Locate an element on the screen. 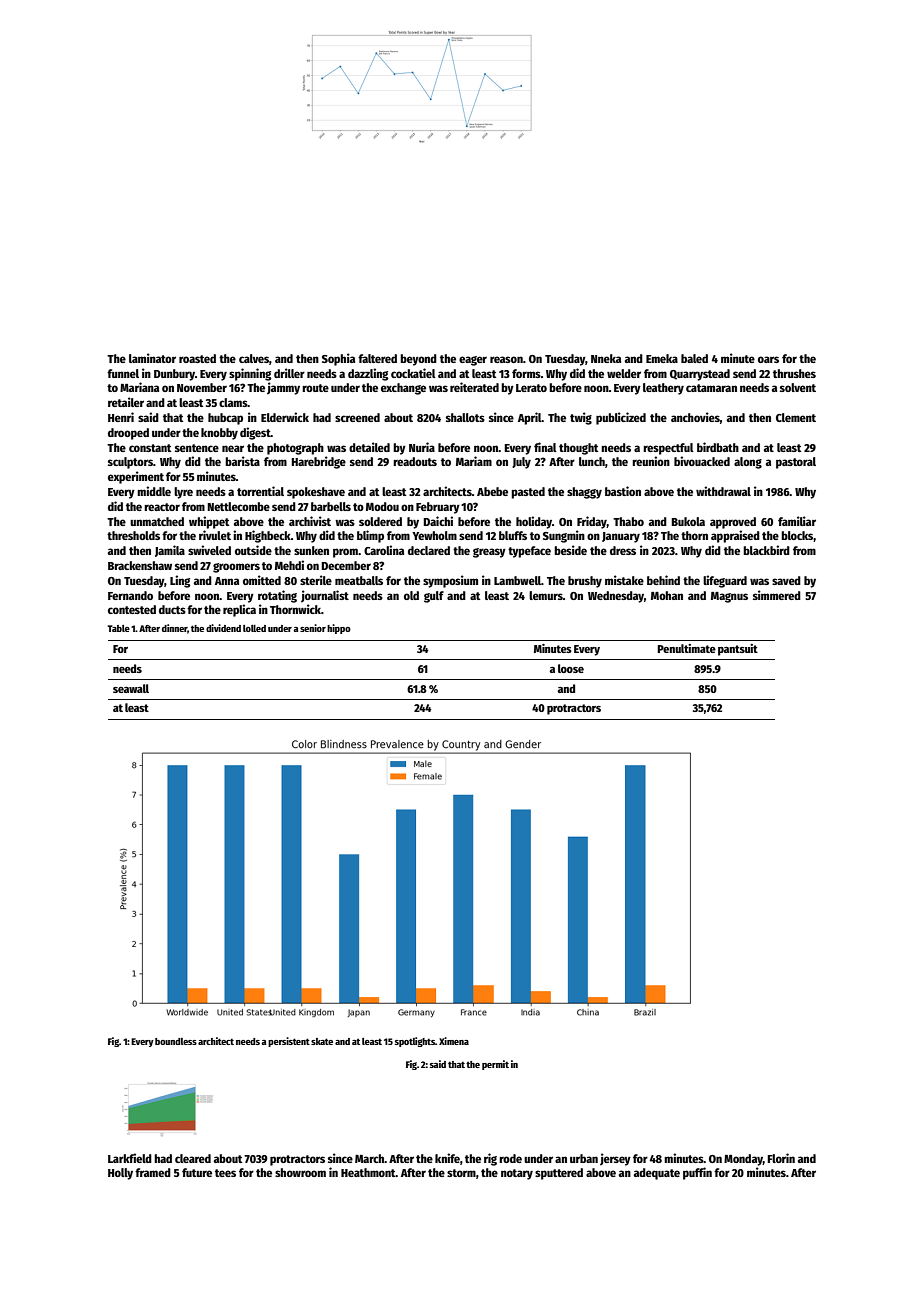 The height and width of the screenshot is (1308, 924). Holly is located at coordinates (120, 1174).
